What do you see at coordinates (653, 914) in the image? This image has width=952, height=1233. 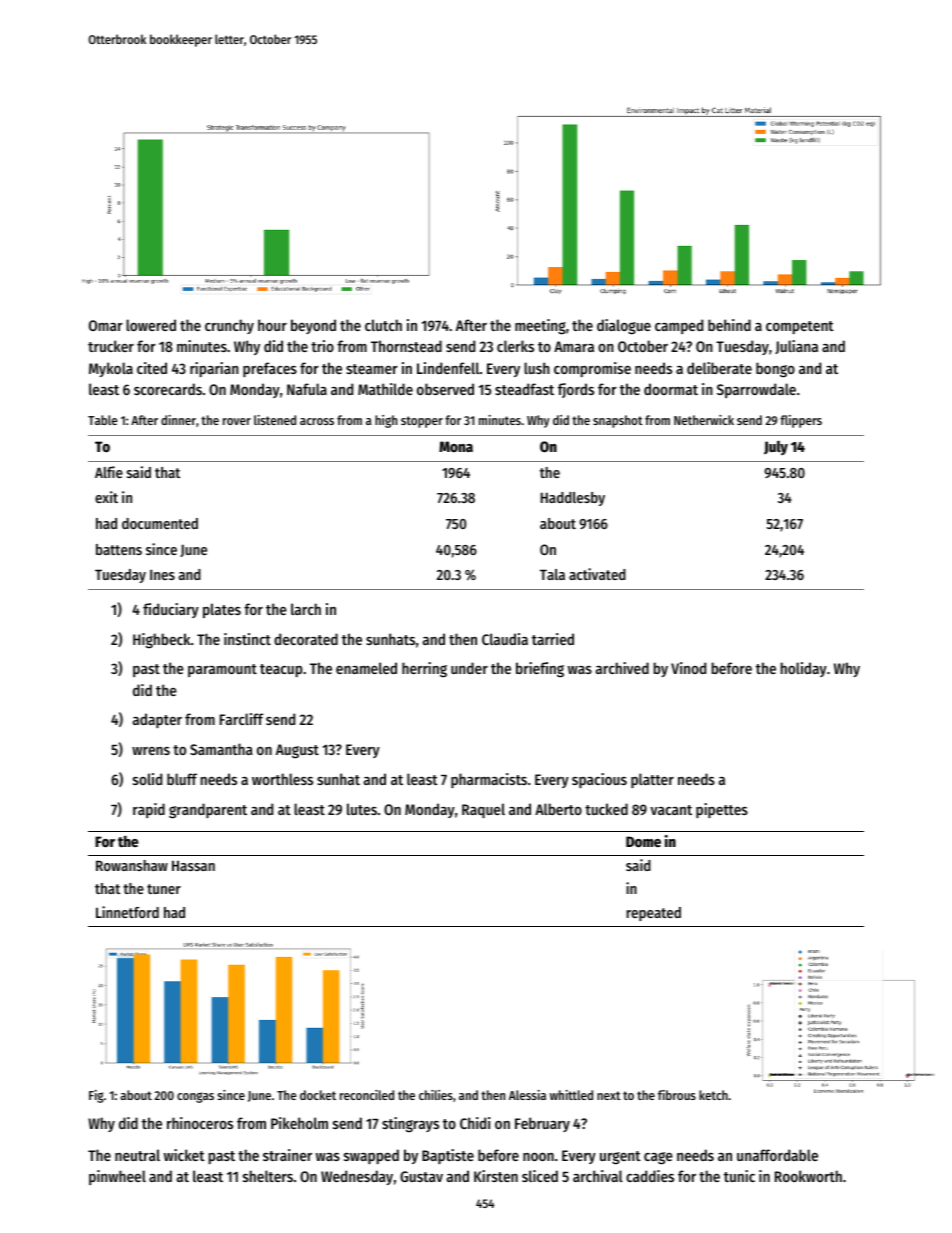 I see `repeated` at bounding box center [653, 914].
